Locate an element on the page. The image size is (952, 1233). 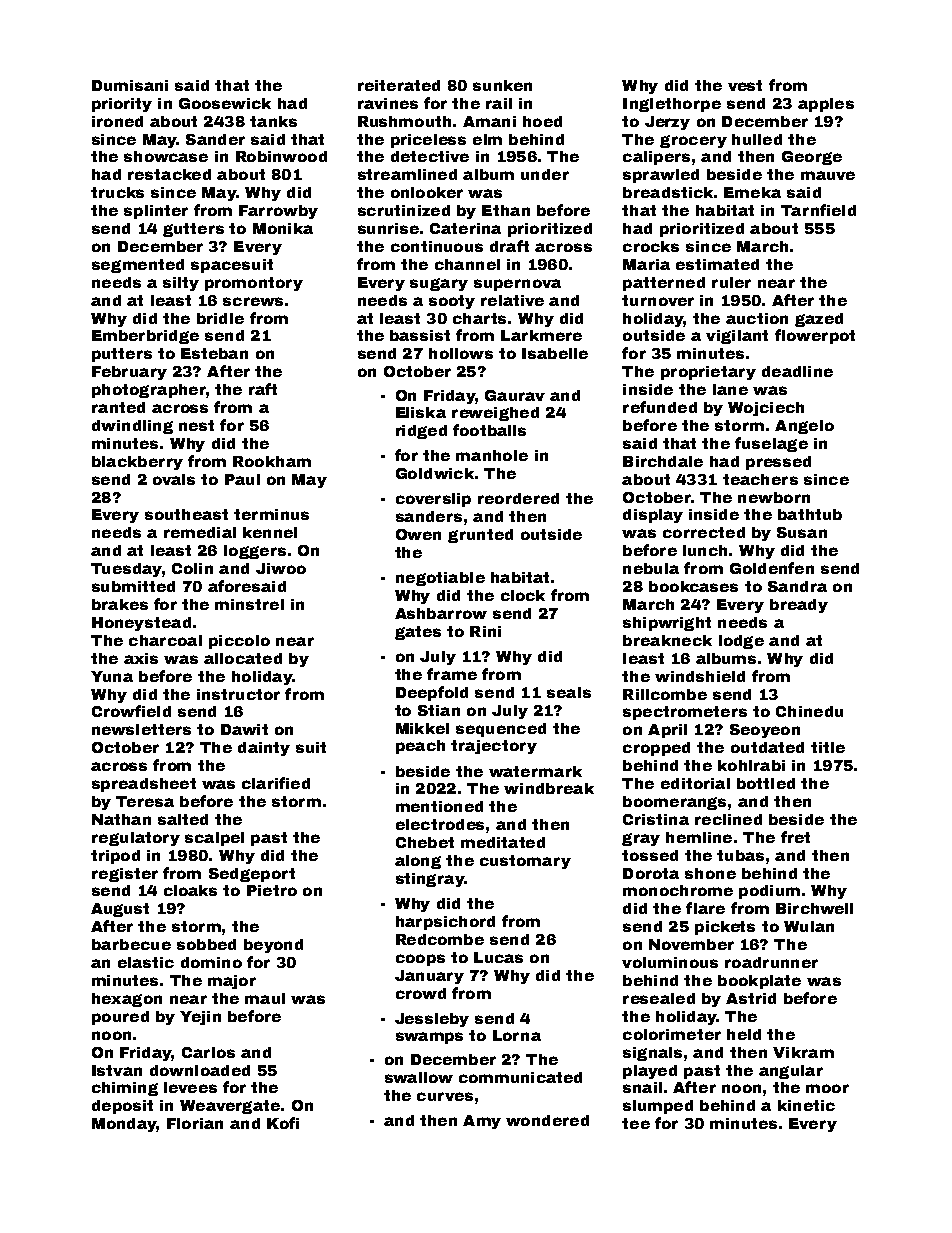
mauve is located at coordinates (828, 175).
